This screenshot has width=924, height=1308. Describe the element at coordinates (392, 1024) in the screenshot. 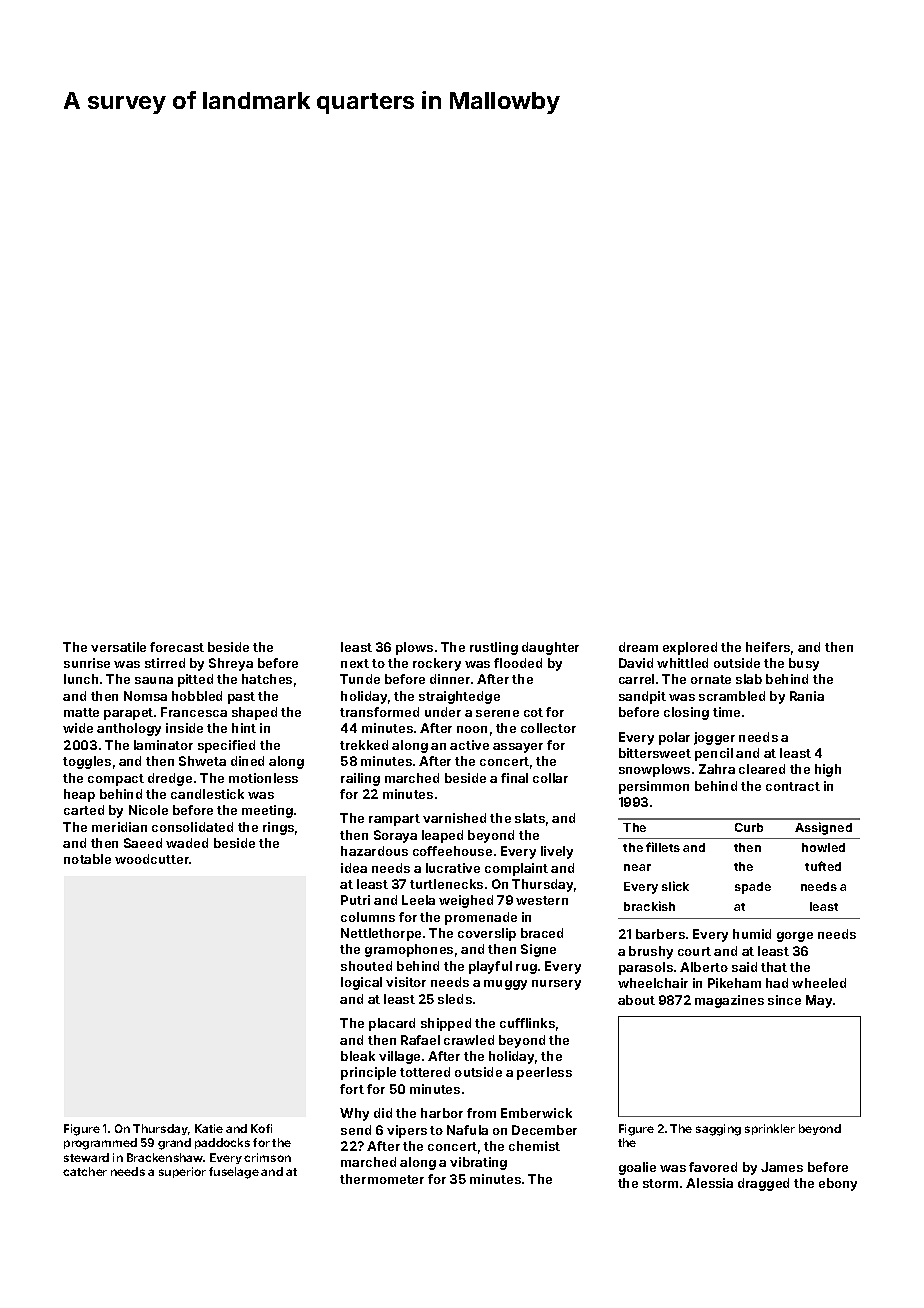

I see `placard` at that location.
